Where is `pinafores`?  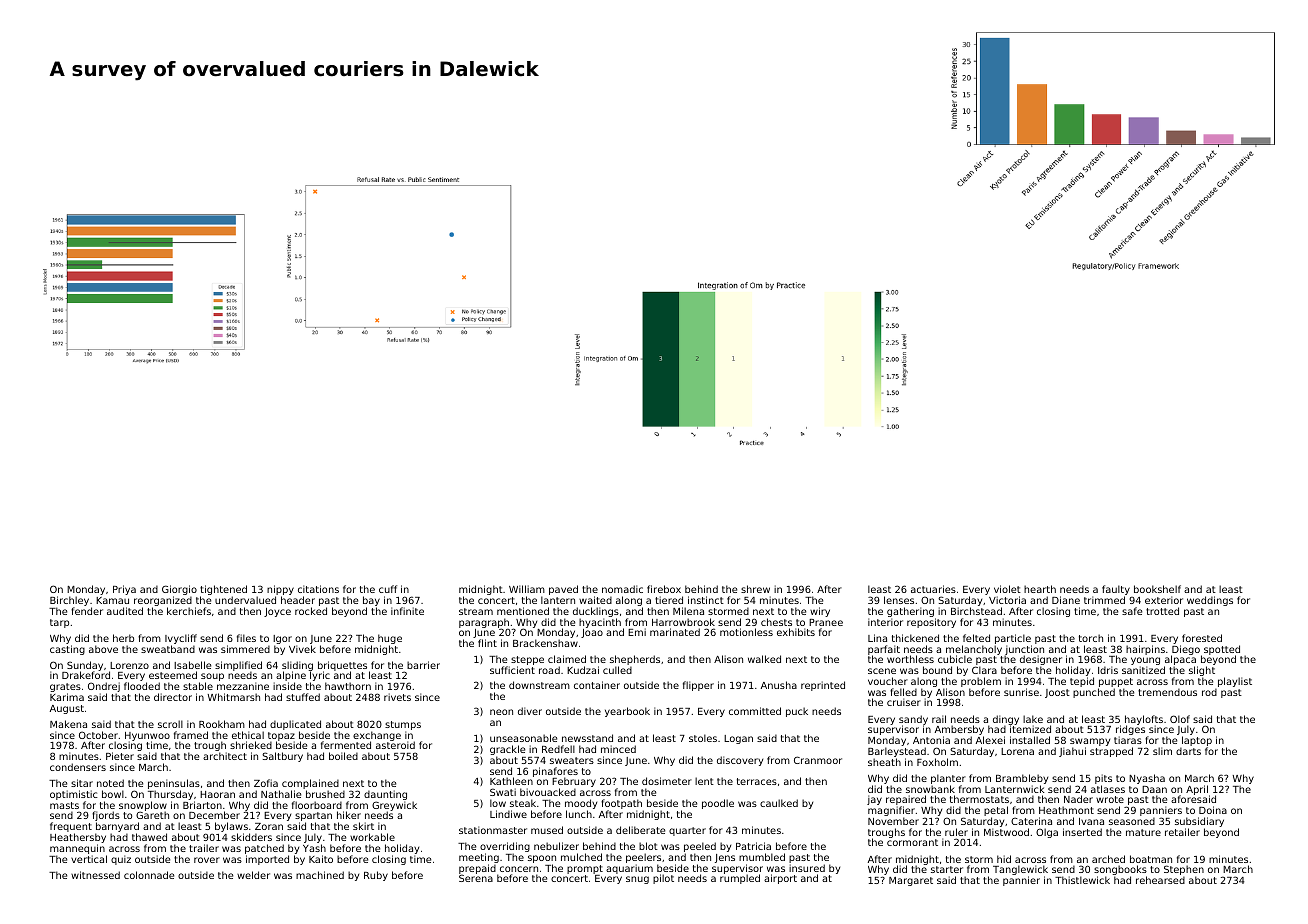 pinafores is located at coordinates (555, 772).
